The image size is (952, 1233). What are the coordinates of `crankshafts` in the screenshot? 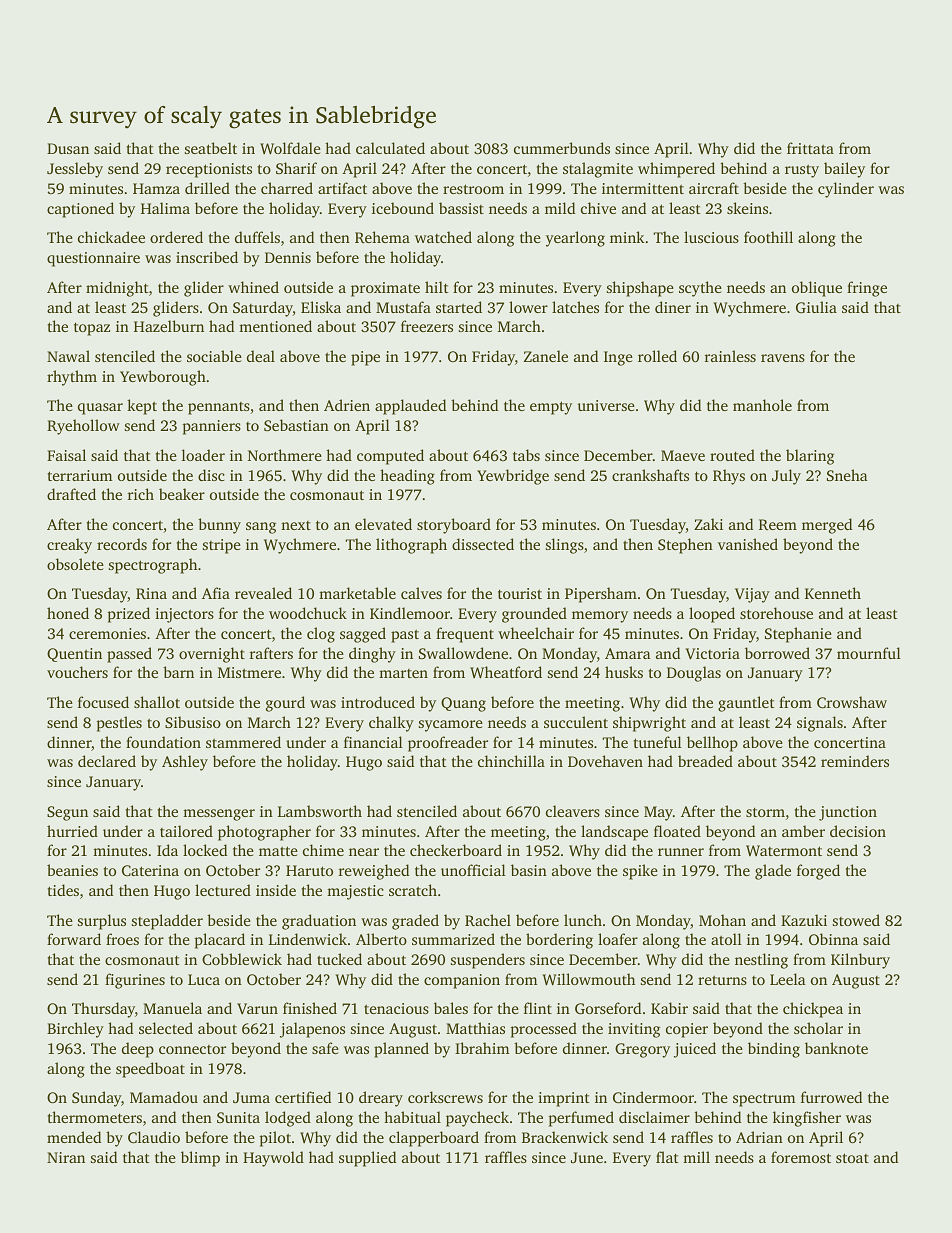 It's located at (650, 475).
